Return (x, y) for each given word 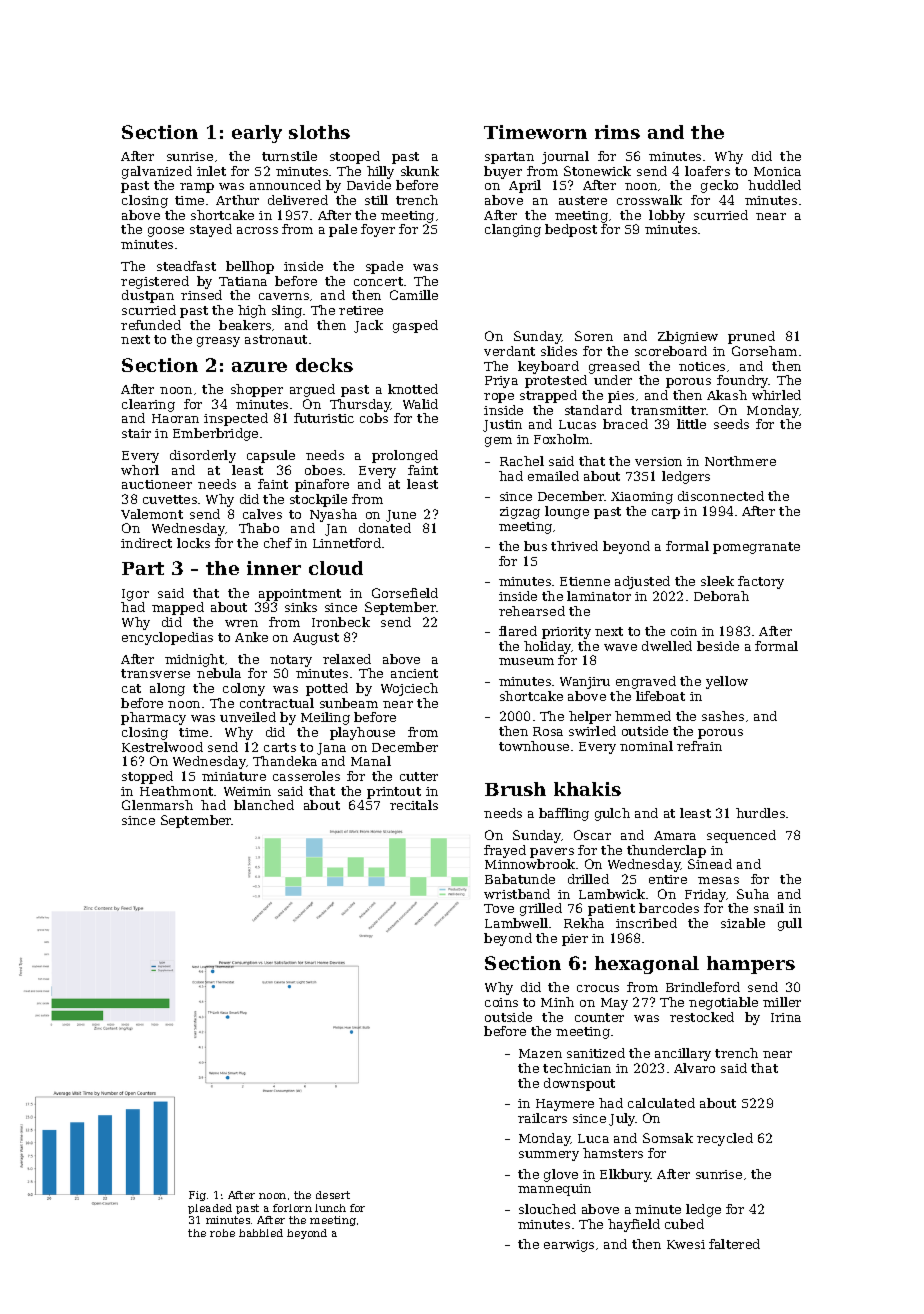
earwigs (569, 1246)
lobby (667, 216)
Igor (135, 595)
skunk (420, 171)
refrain (699, 746)
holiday (548, 647)
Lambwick (612, 894)
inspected (236, 419)
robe (222, 1233)
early (257, 134)
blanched (264, 805)
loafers (707, 171)
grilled (541, 909)
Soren (594, 336)
